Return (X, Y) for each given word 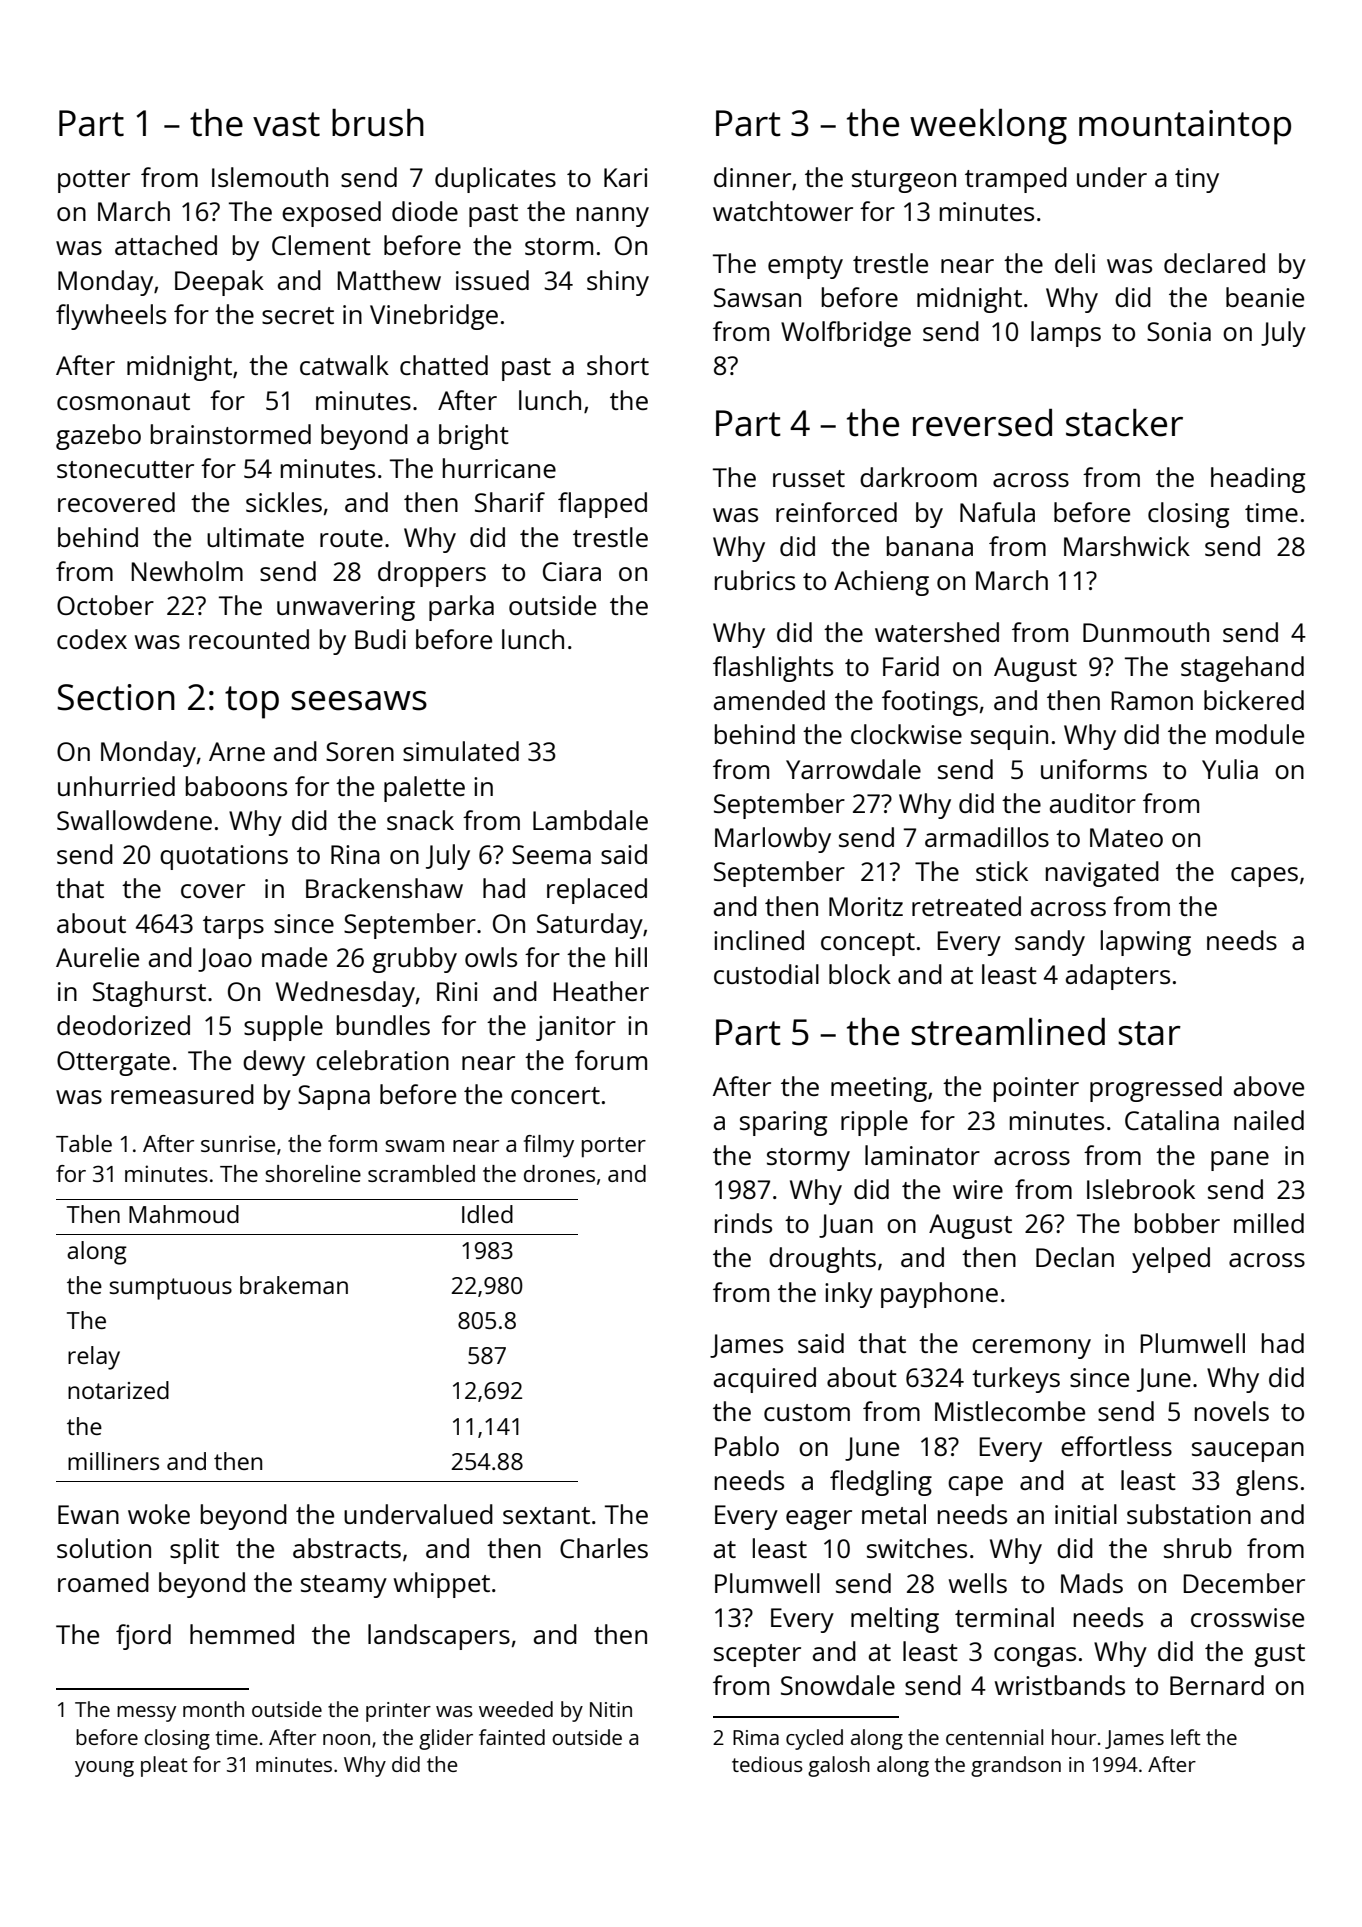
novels (1232, 1411)
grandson (1016, 1766)
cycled (814, 1739)
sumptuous (170, 1289)
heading (1258, 480)
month (213, 1709)
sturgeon (904, 181)
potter (94, 181)
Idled (487, 1214)
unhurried (116, 786)
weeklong (988, 127)
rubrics (755, 580)
